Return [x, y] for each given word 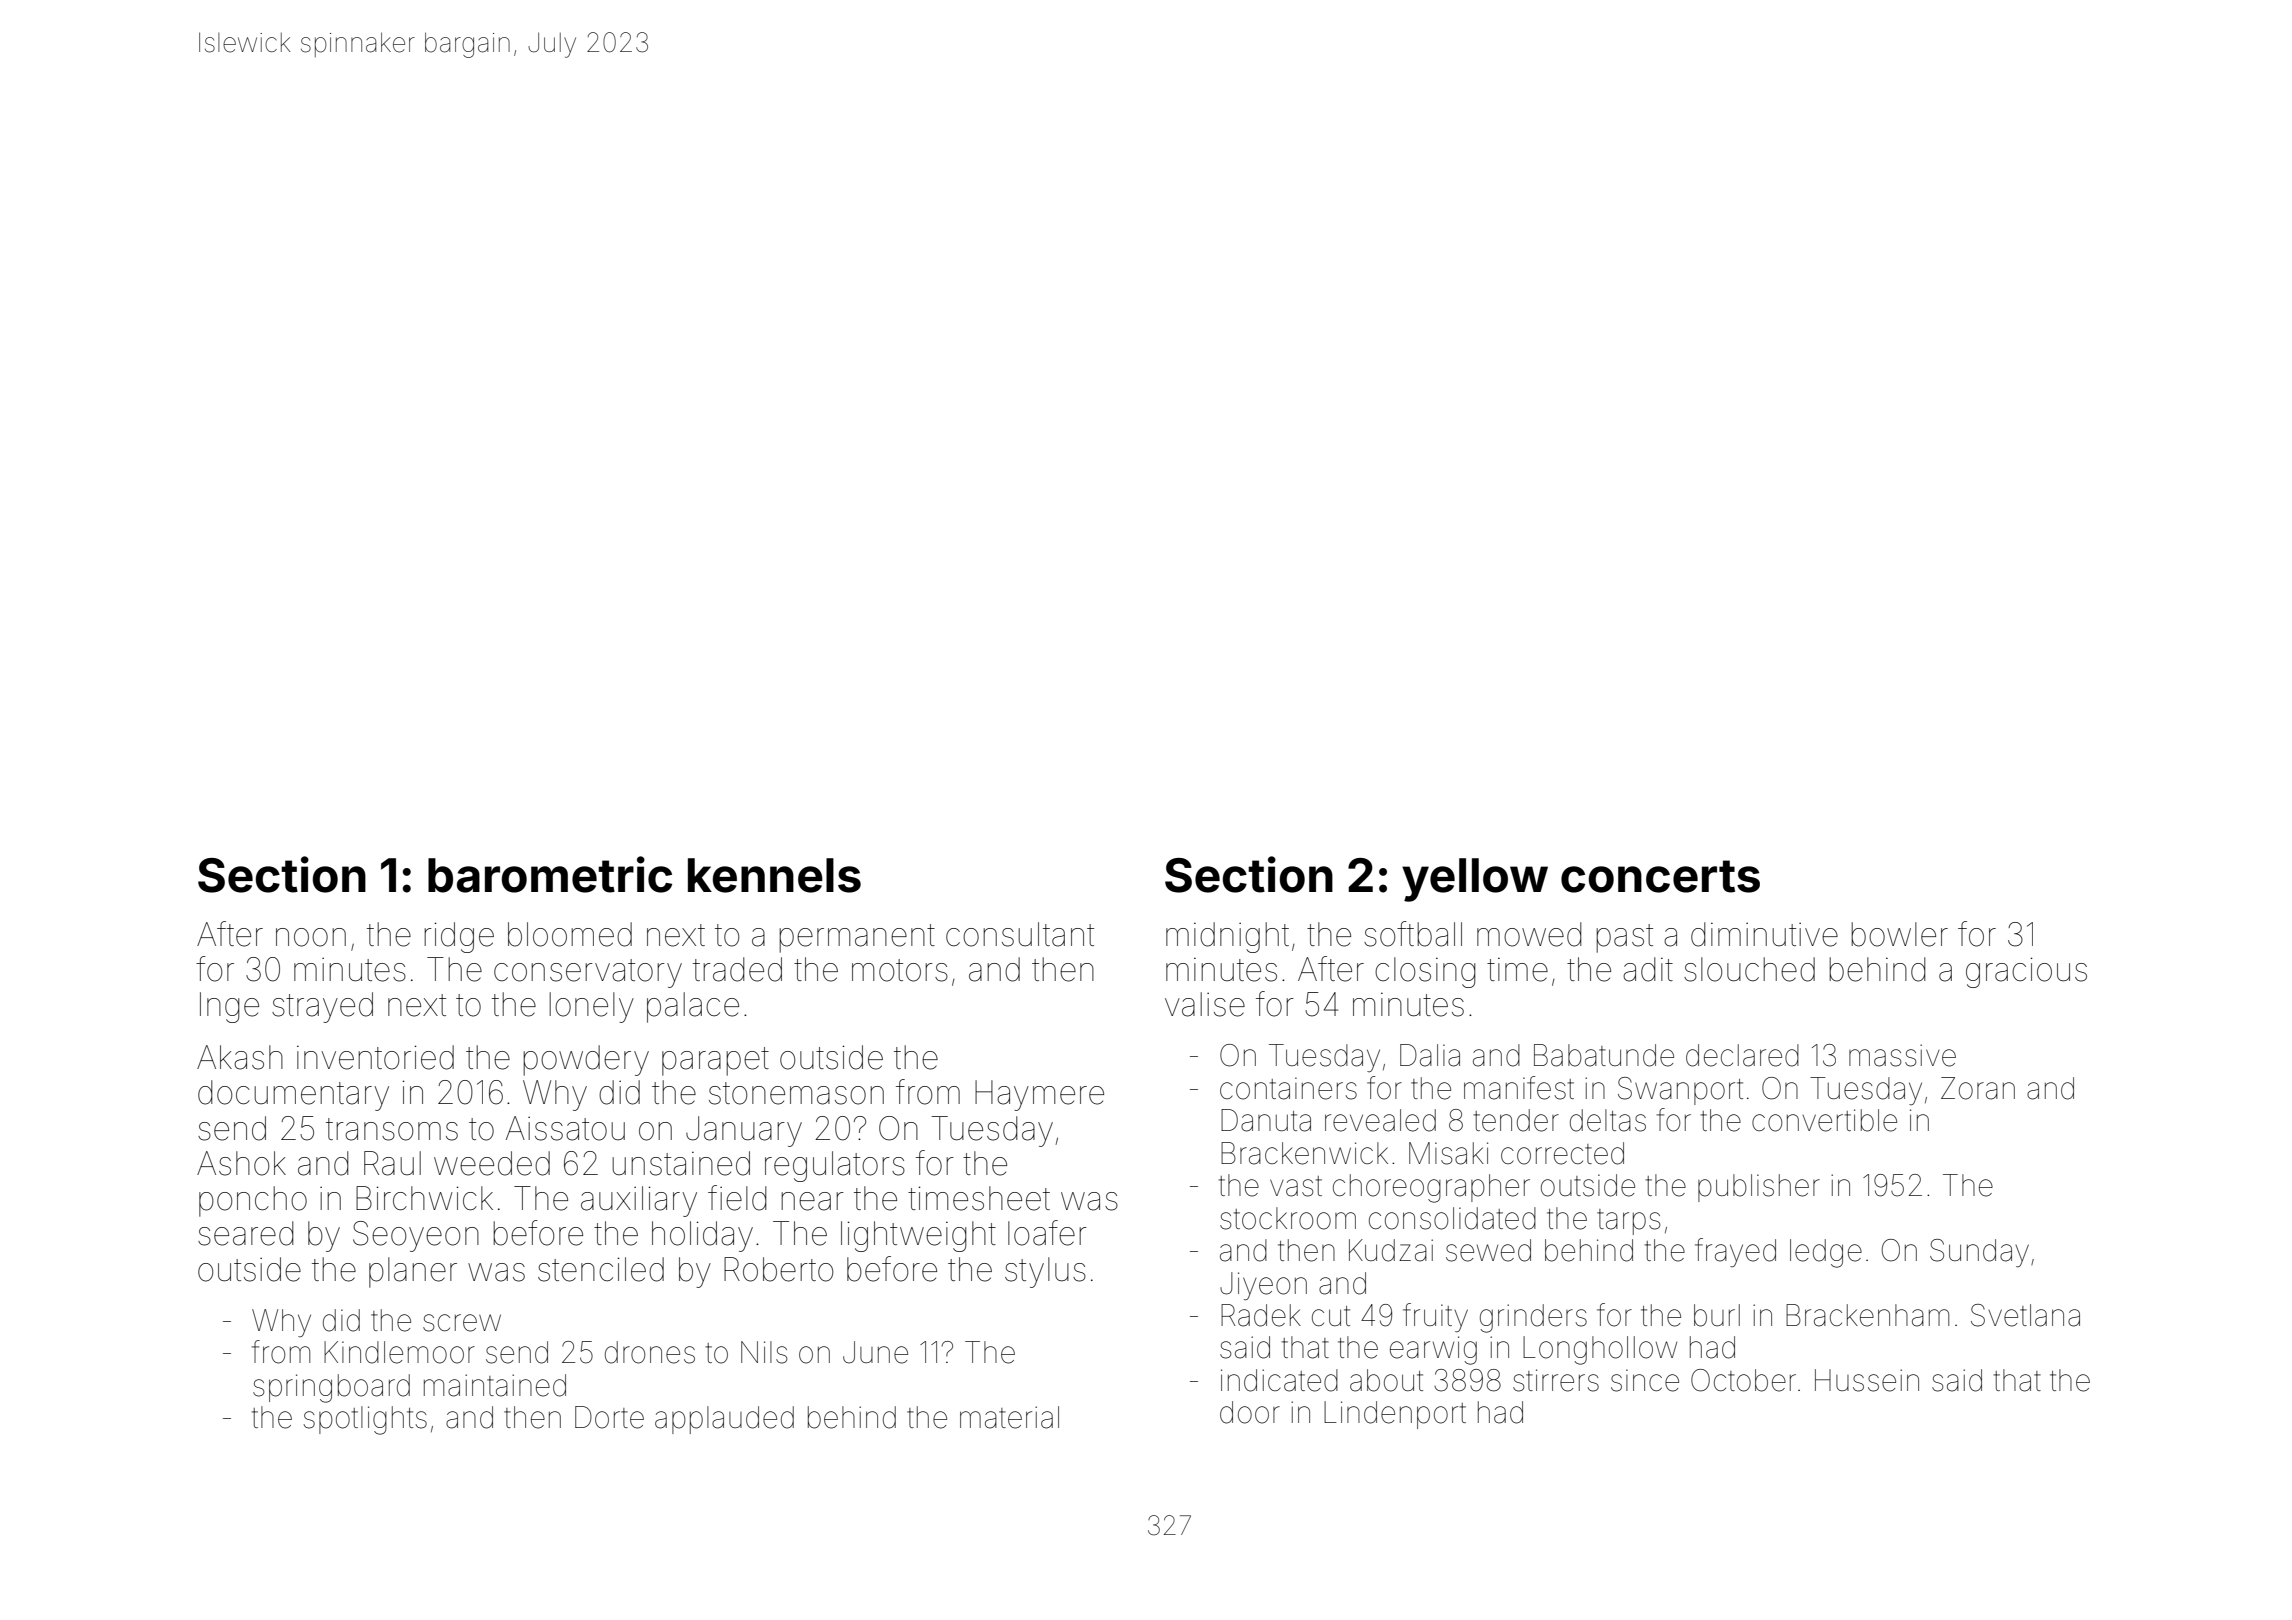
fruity [1435, 1317]
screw [462, 1323]
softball [1413, 934]
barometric [550, 874]
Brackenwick [1304, 1153]
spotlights [365, 1420]
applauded [724, 1420]
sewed [1488, 1250]
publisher [1759, 1188]
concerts [1660, 876]
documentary [293, 1095]
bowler [1899, 934]
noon [311, 937]
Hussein [1867, 1380]
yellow [1475, 880]
